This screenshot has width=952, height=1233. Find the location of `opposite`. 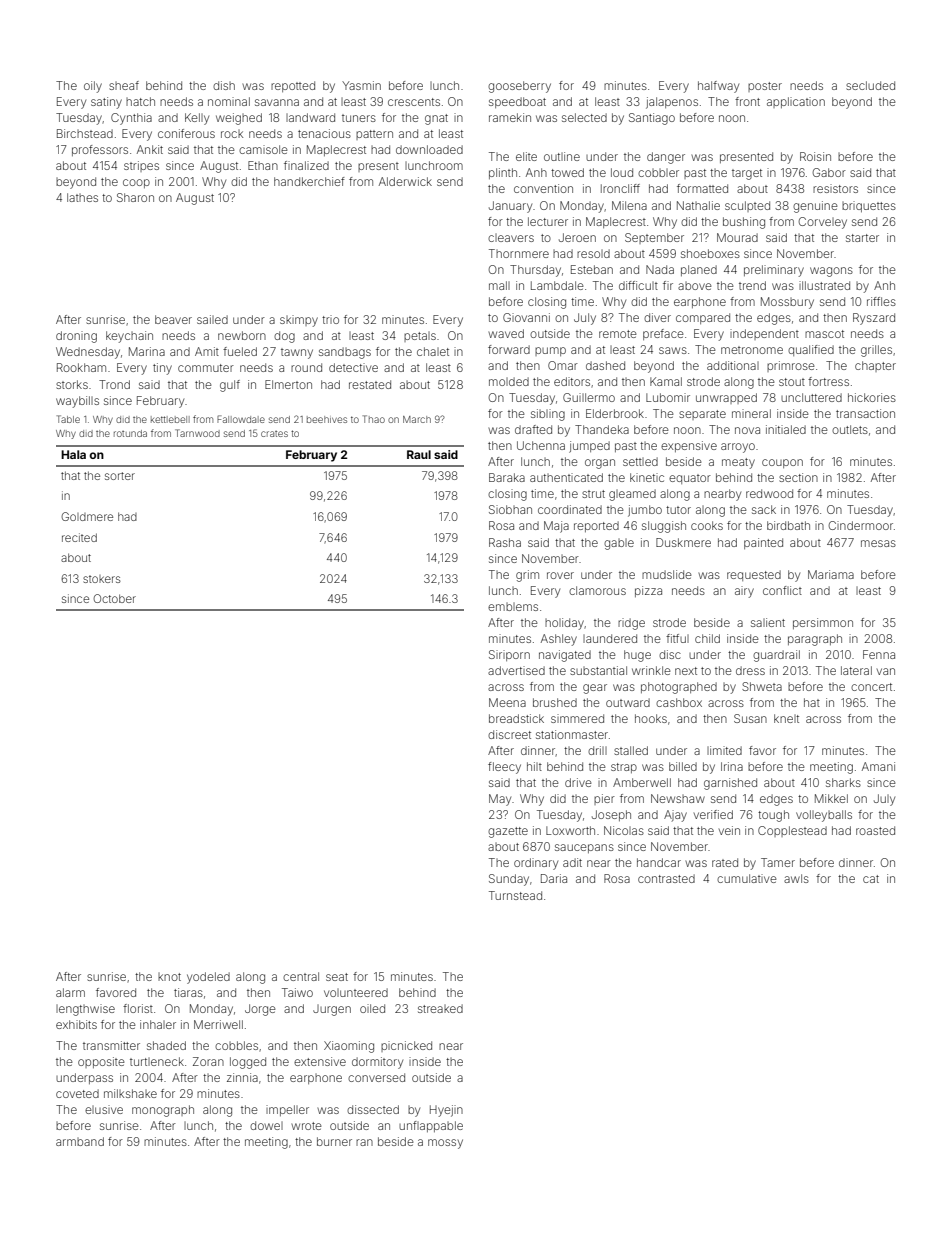

opposite is located at coordinates (101, 1062).
